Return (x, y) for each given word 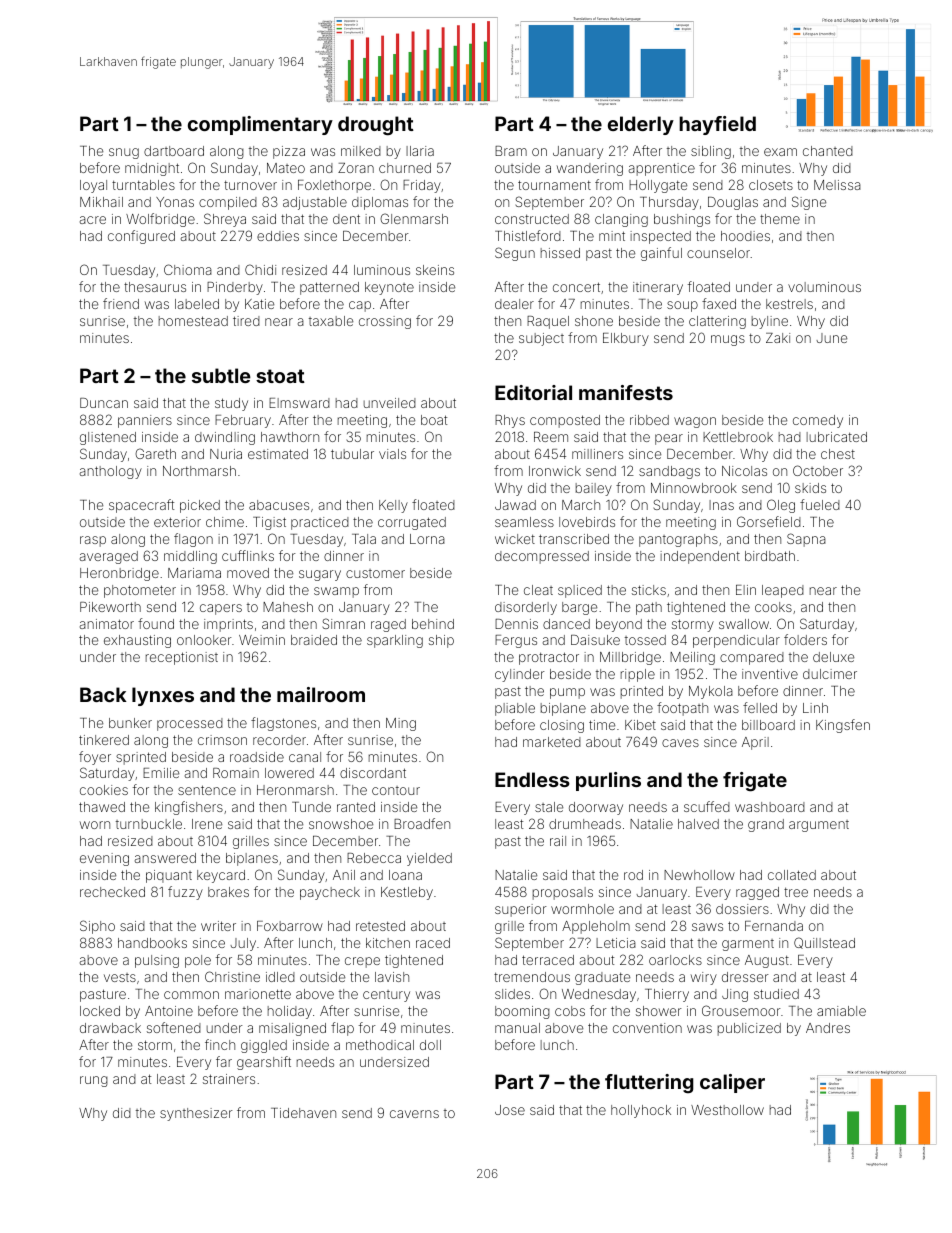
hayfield (717, 125)
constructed (532, 219)
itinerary (658, 288)
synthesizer (196, 1114)
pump (567, 693)
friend (121, 303)
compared (752, 658)
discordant (373, 773)
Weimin (262, 640)
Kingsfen (843, 726)
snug (124, 153)
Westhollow (727, 1110)
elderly (641, 125)
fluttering (649, 1083)
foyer (95, 758)
